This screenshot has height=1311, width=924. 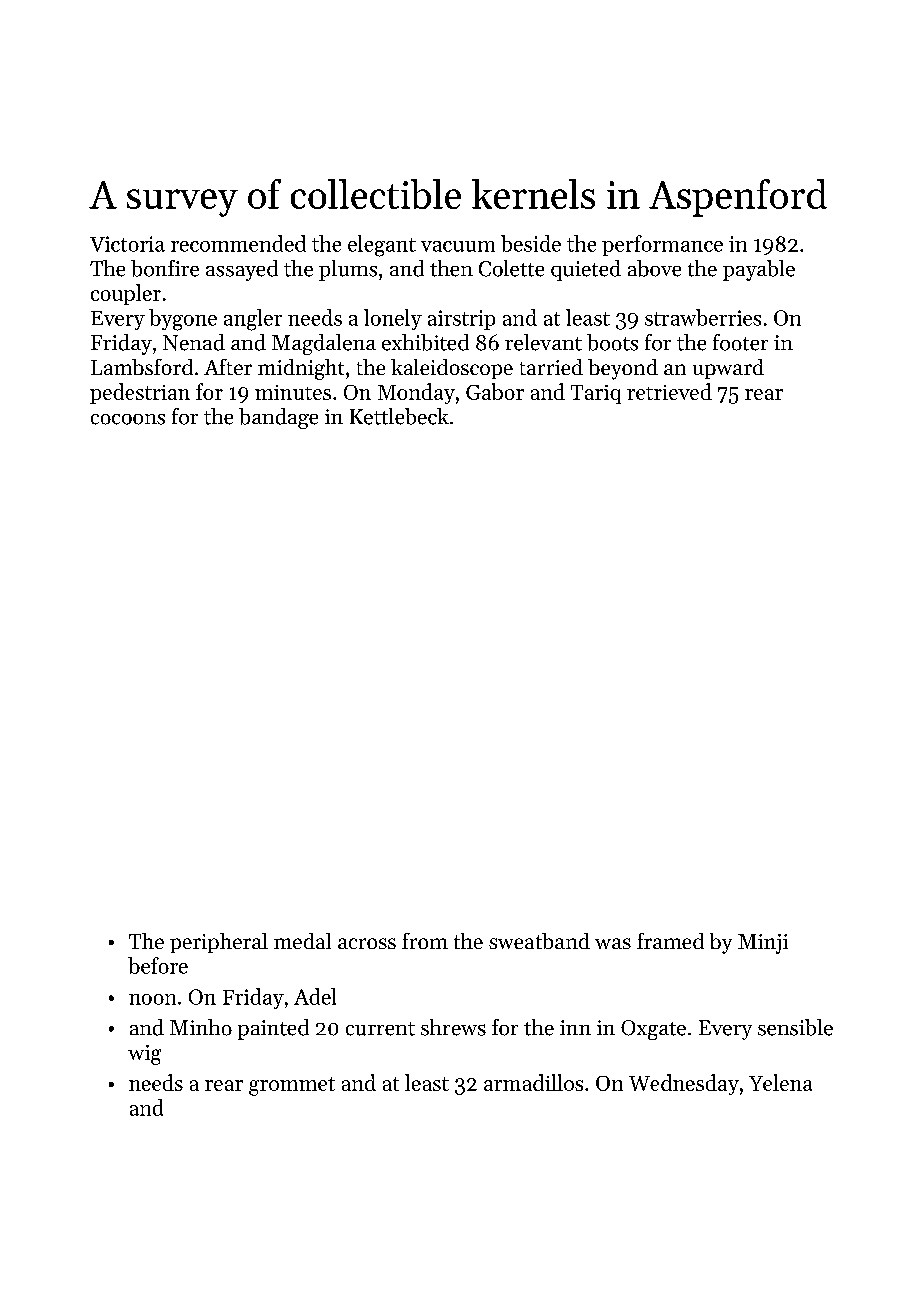 I want to click on upward, so click(x=728, y=369).
